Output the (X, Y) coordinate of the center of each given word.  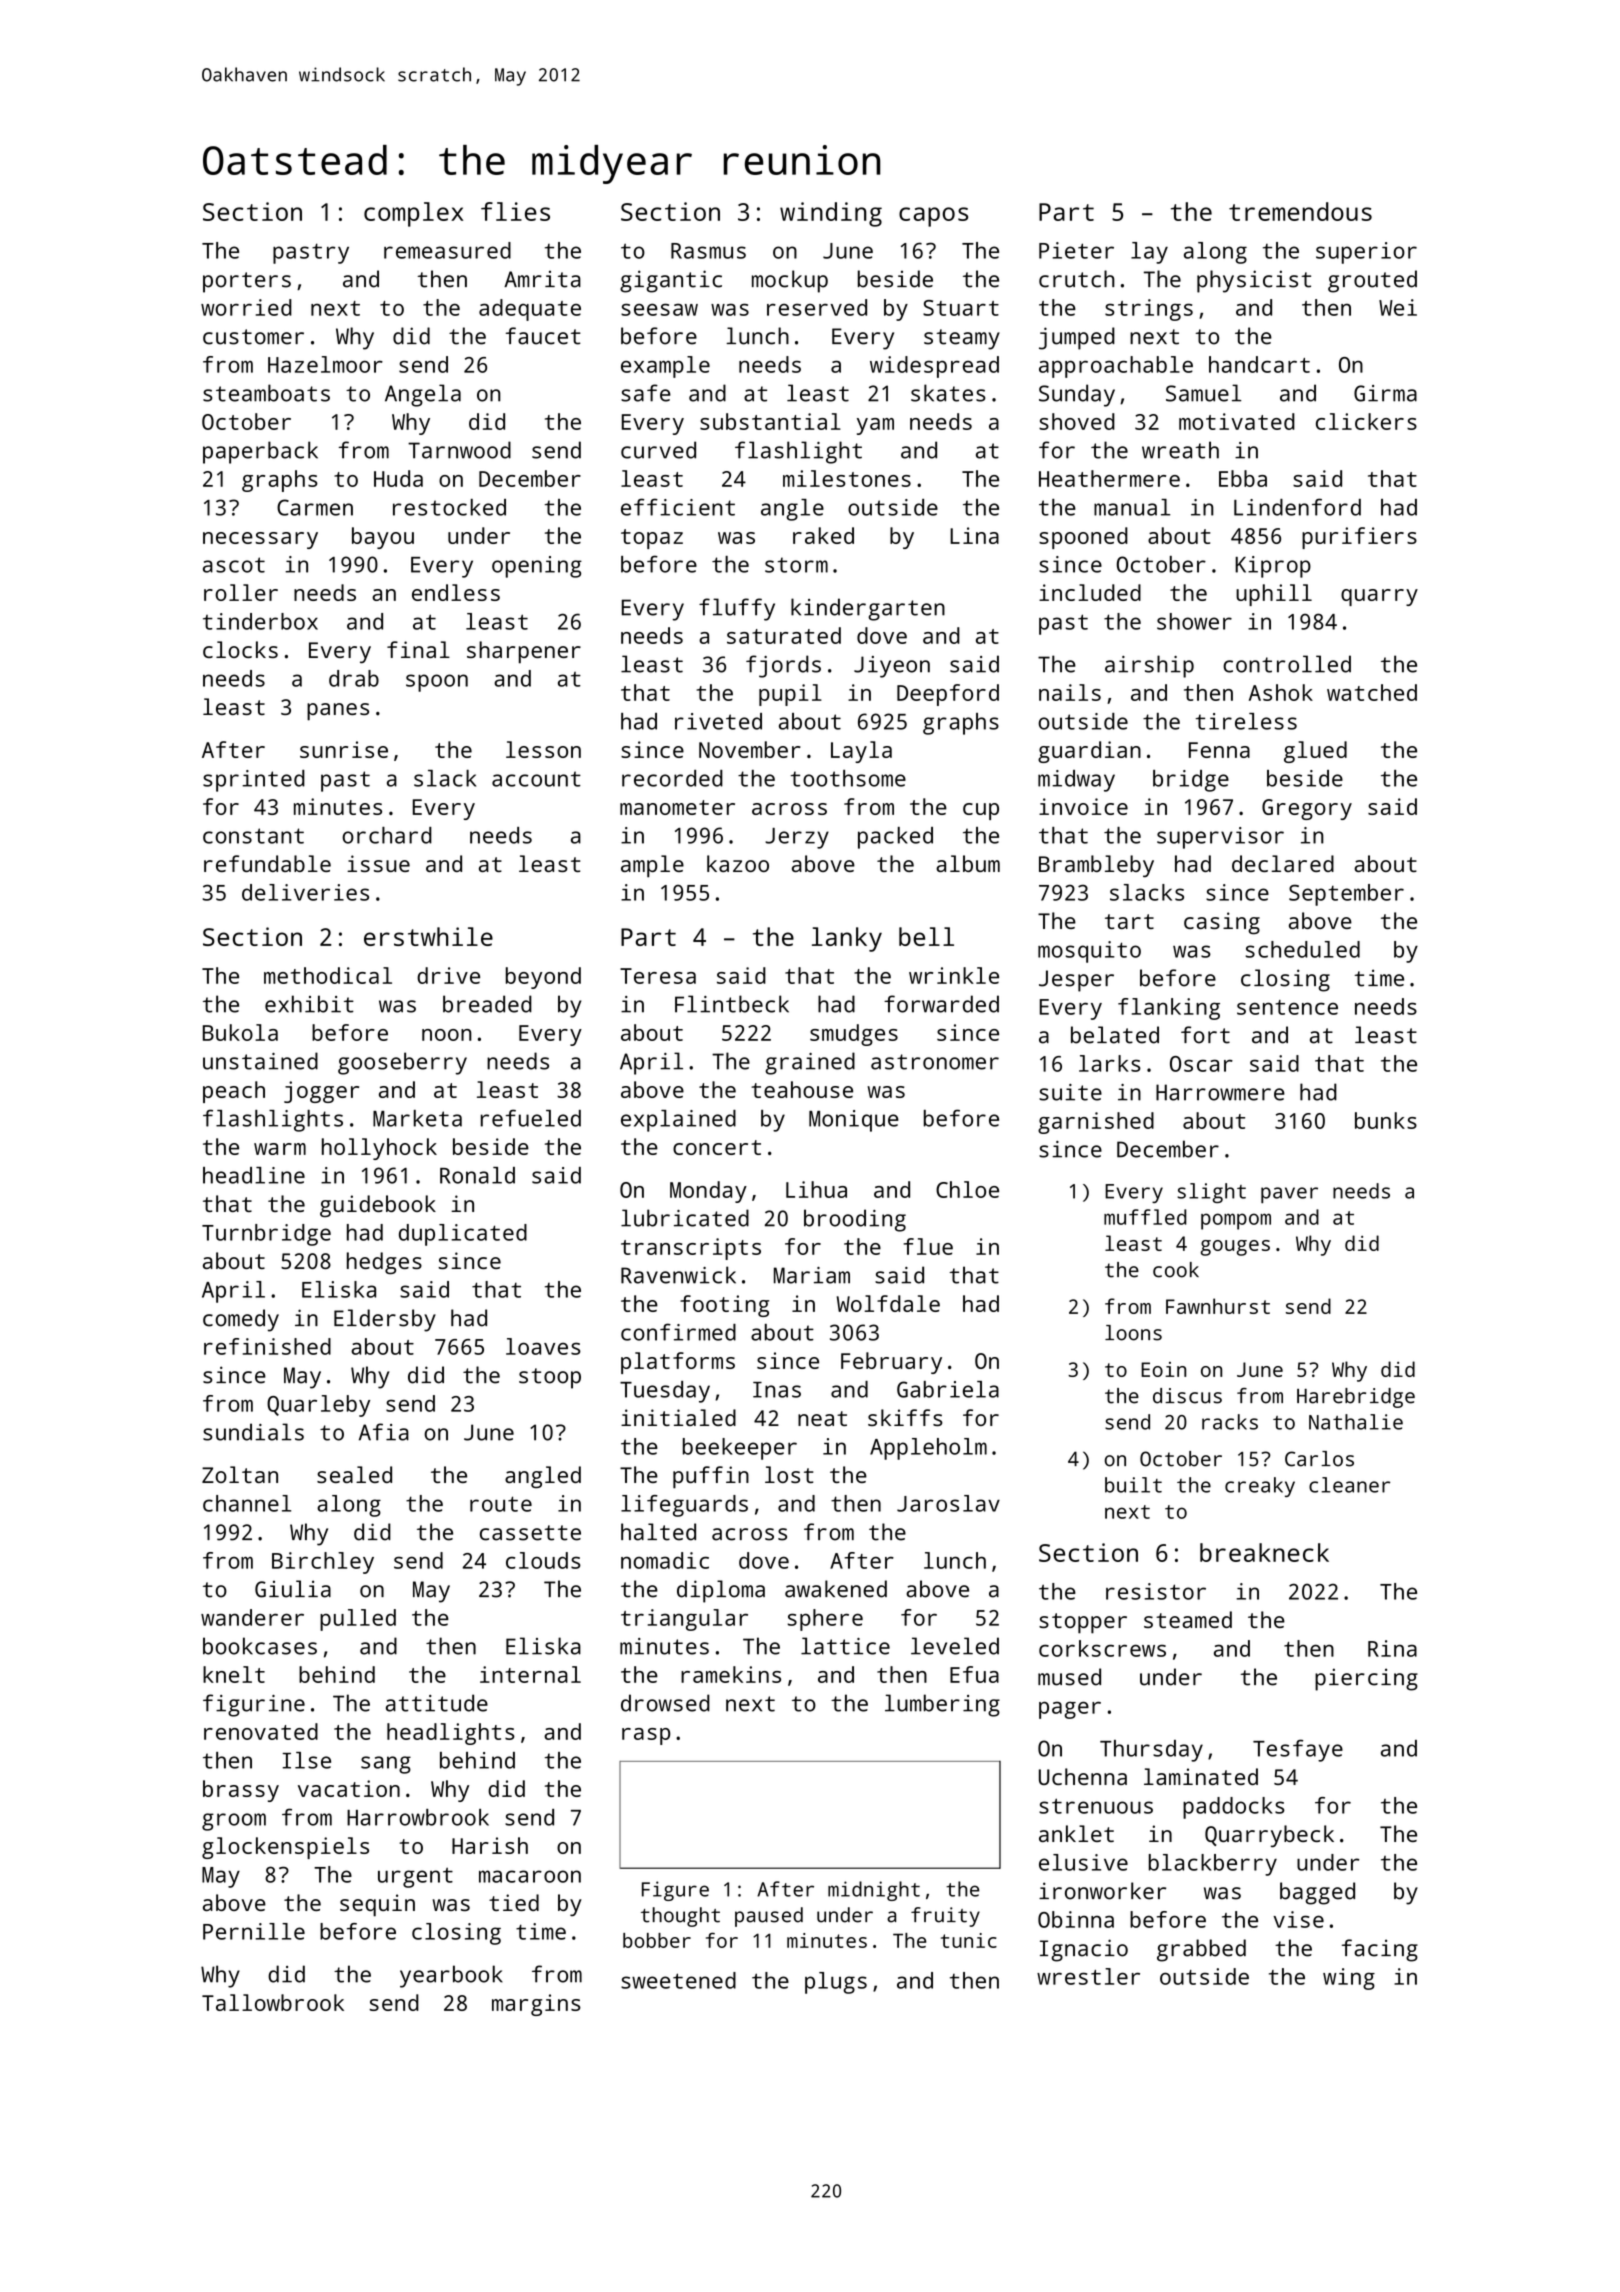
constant (253, 836)
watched (1372, 692)
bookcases (260, 1646)
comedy (241, 1320)
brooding (855, 1220)
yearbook (451, 1976)
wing (1349, 1979)
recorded (672, 778)
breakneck (1264, 1552)
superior (1366, 253)
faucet (543, 336)
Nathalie (1356, 1422)
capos (933, 217)
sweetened (678, 1980)
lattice (845, 1646)
